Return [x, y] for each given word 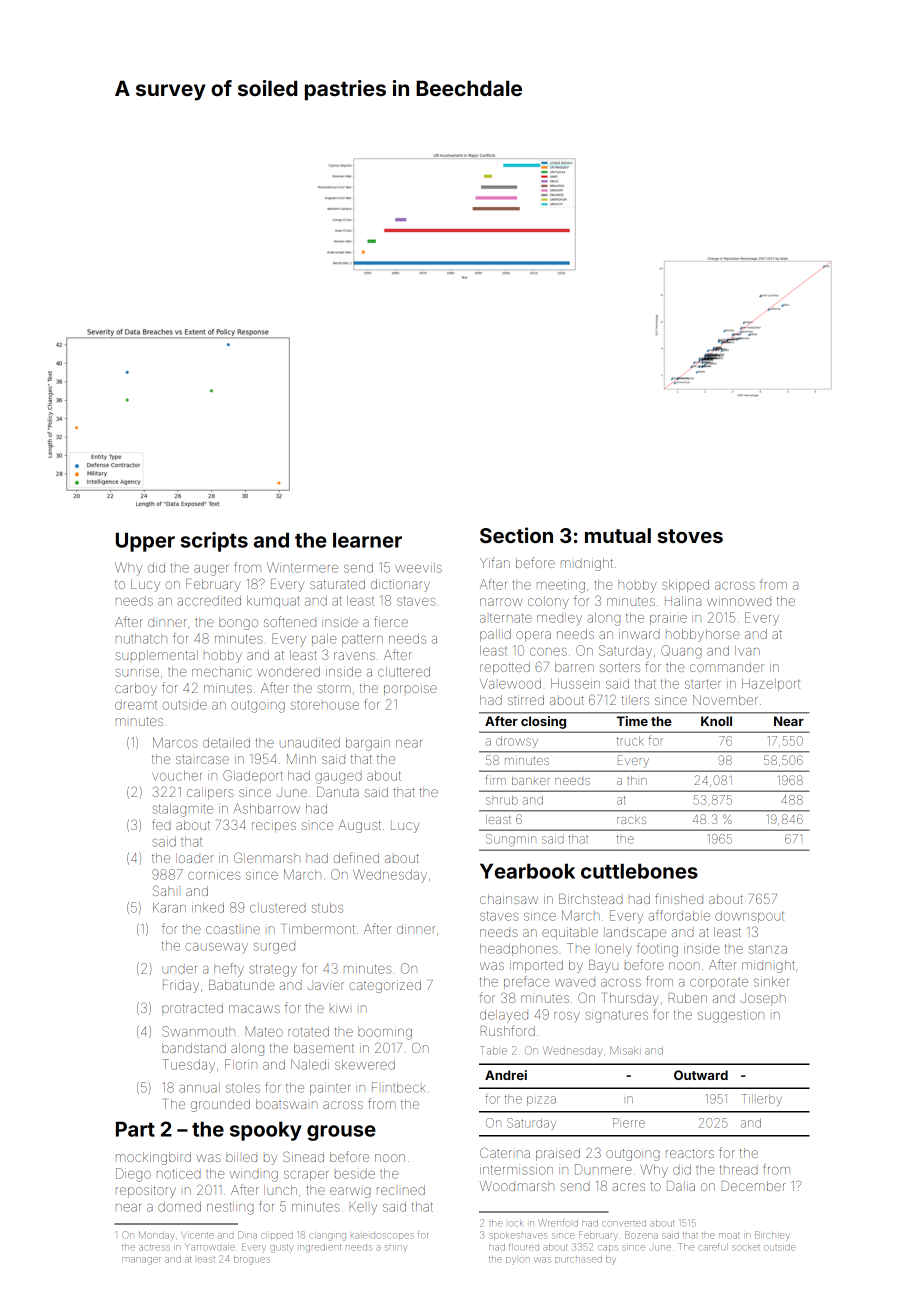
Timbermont [319, 929]
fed [161, 824]
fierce [391, 621]
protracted [192, 1009]
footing [657, 950]
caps [608, 1248]
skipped [685, 585]
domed [179, 1207]
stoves [690, 536]
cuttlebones [639, 871]
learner [367, 540]
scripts [214, 542]
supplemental [156, 656]
